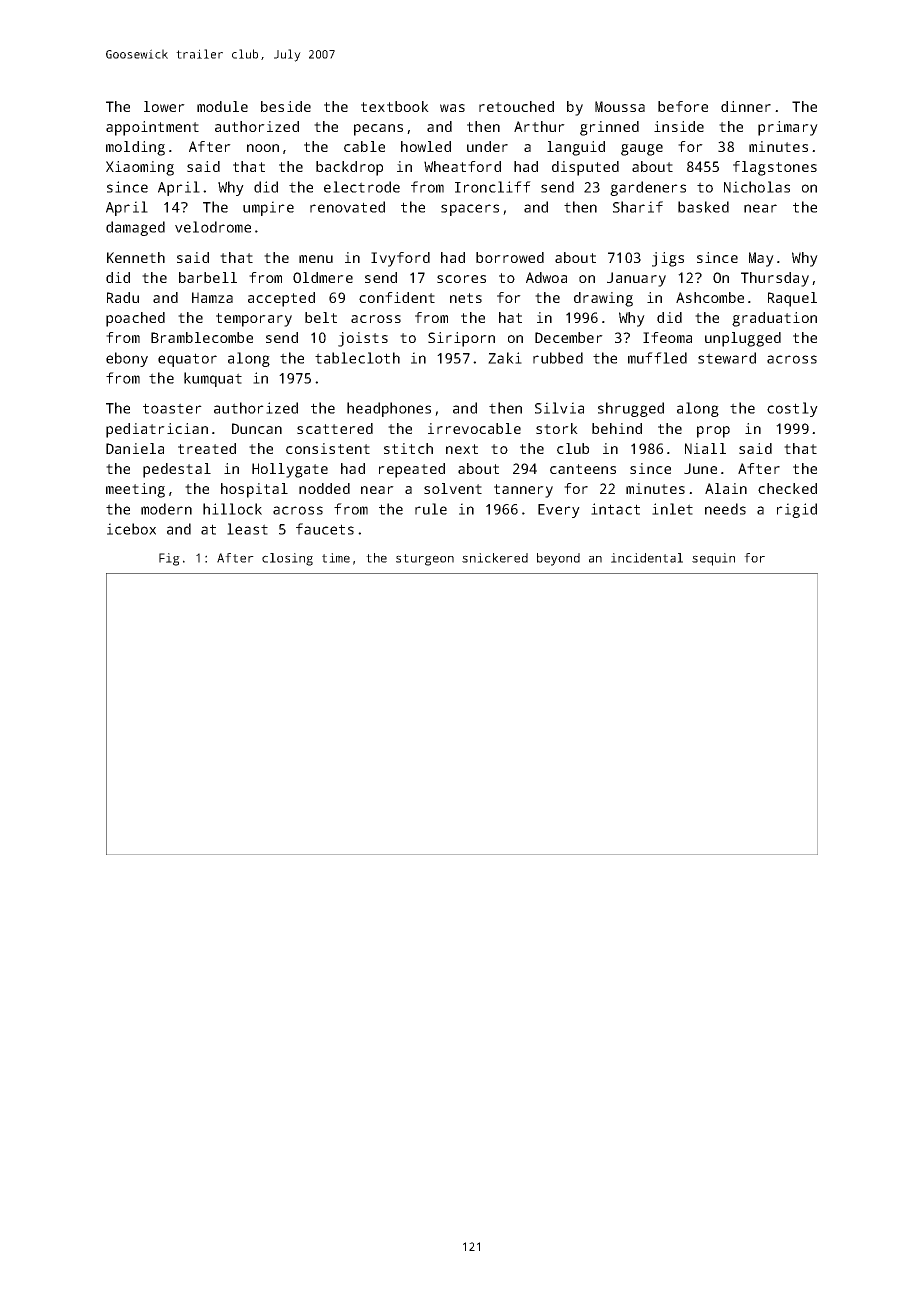 The width and height of the screenshot is (924, 1308). Describe the element at coordinates (495, 558) in the screenshot. I see `snickered` at that location.
